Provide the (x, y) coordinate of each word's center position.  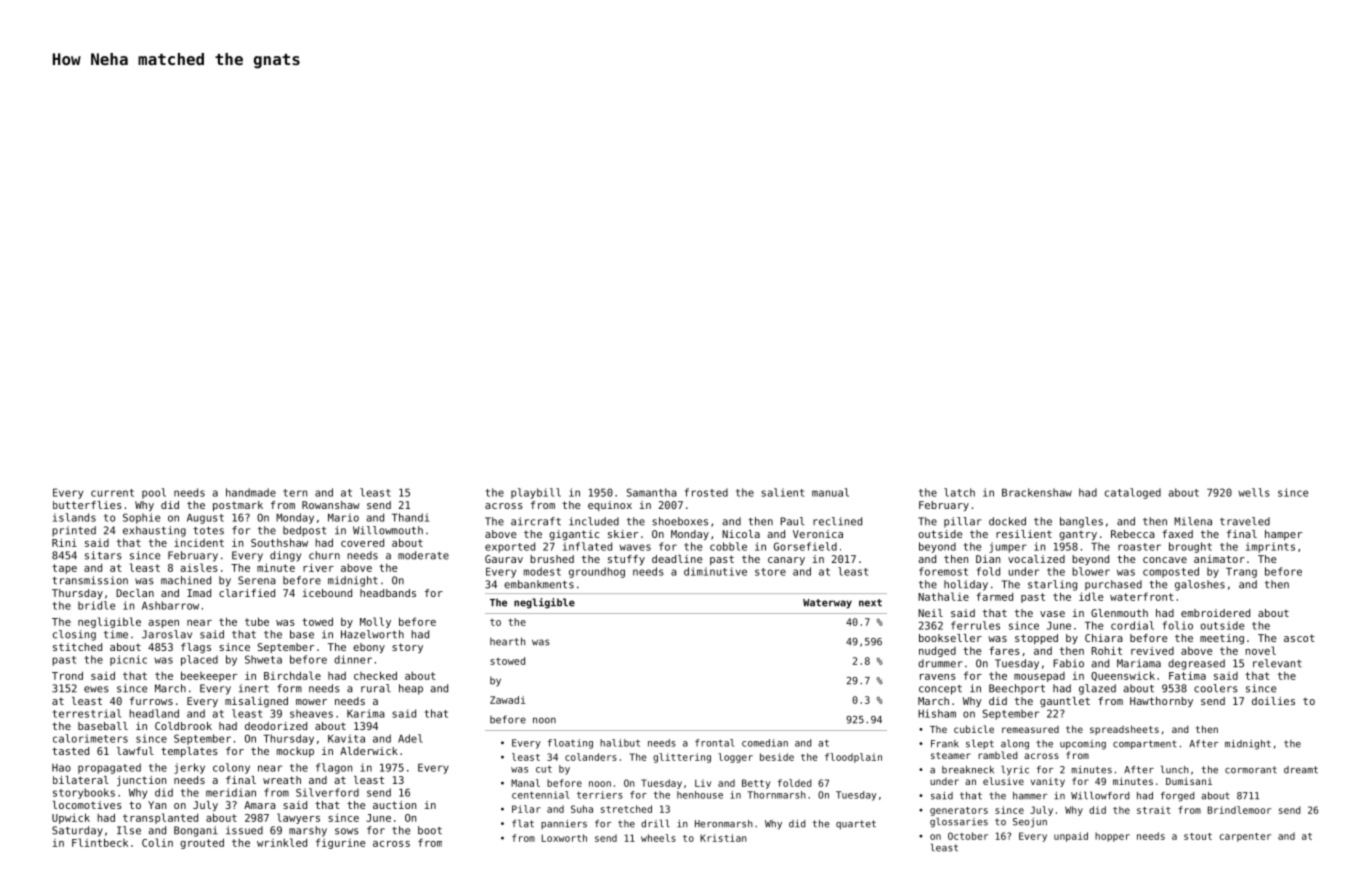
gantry (1078, 535)
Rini (64, 542)
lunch (1175, 770)
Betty (756, 784)
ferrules (975, 625)
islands (74, 517)
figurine (341, 843)
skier (623, 534)
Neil (930, 613)
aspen (164, 624)
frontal (714, 743)
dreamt (1301, 770)
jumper (1008, 547)
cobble (728, 546)
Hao (61, 768)
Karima (366, 713)
